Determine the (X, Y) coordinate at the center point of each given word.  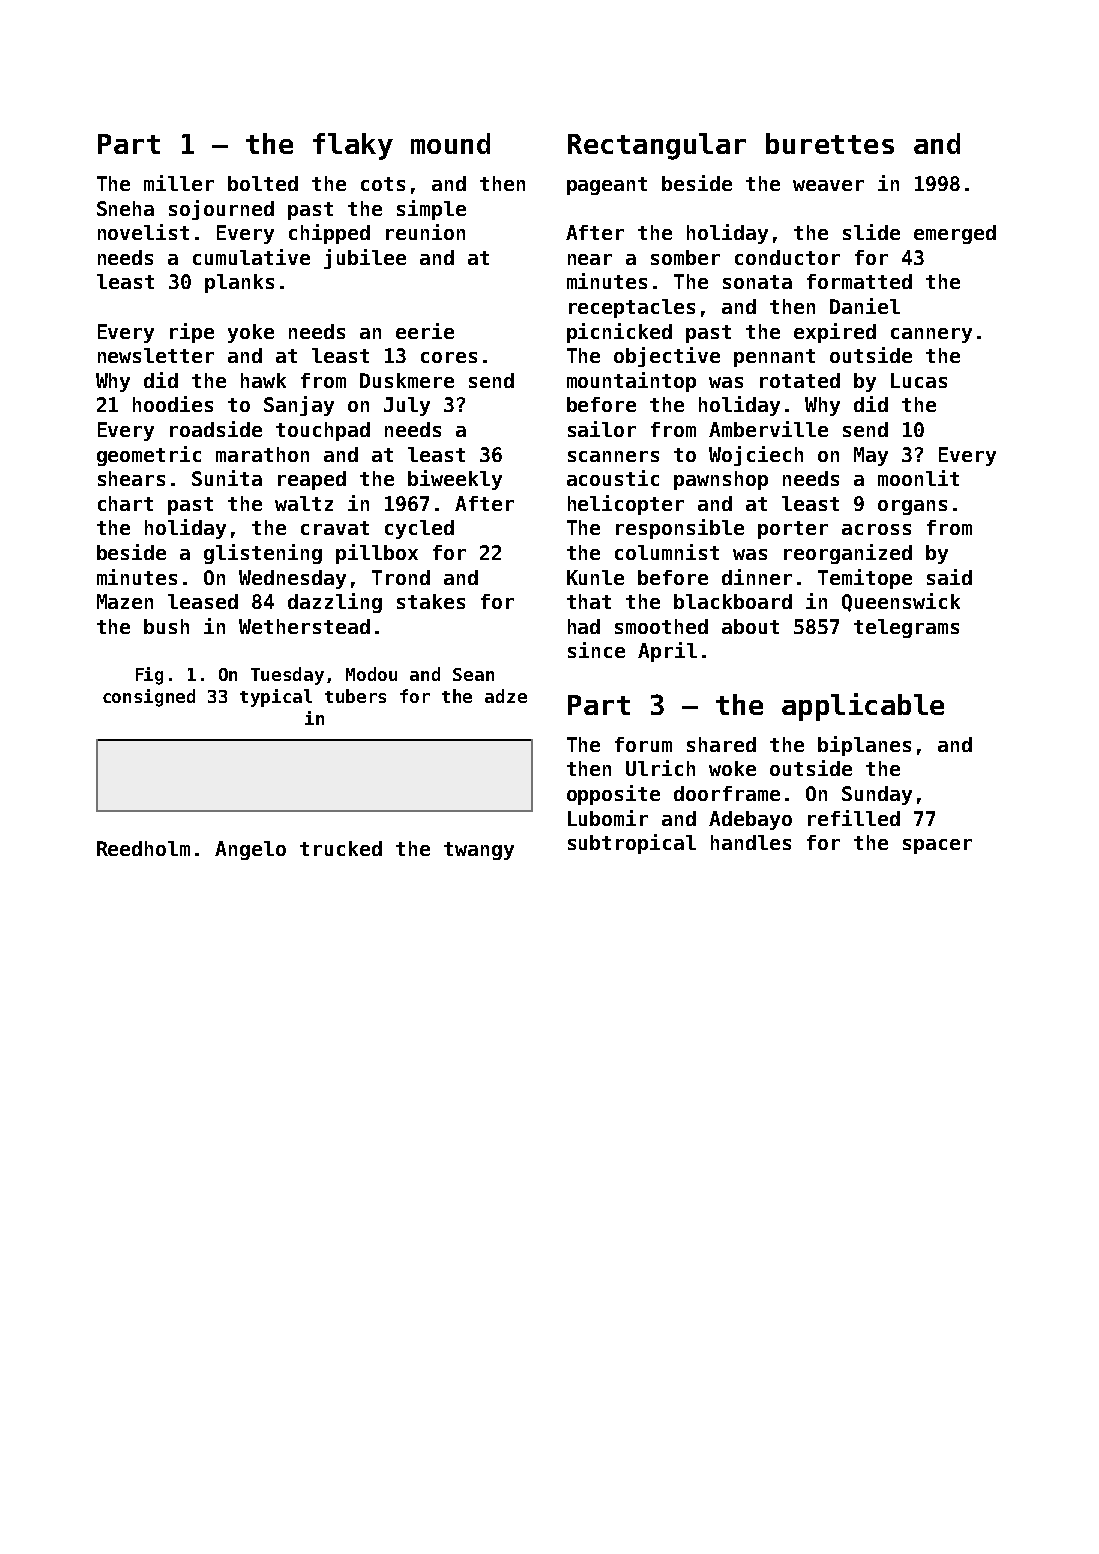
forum (643, 744)
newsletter (156, 355)
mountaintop (631, 382)
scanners (613, 456)
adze (506, 696)
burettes (830, 143)
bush (166, 626)
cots (383, 184)
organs (912, 507)
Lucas (919, 380)
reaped (312, 480)
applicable (863, 707)
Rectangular (657, 146)
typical (276, 698)
